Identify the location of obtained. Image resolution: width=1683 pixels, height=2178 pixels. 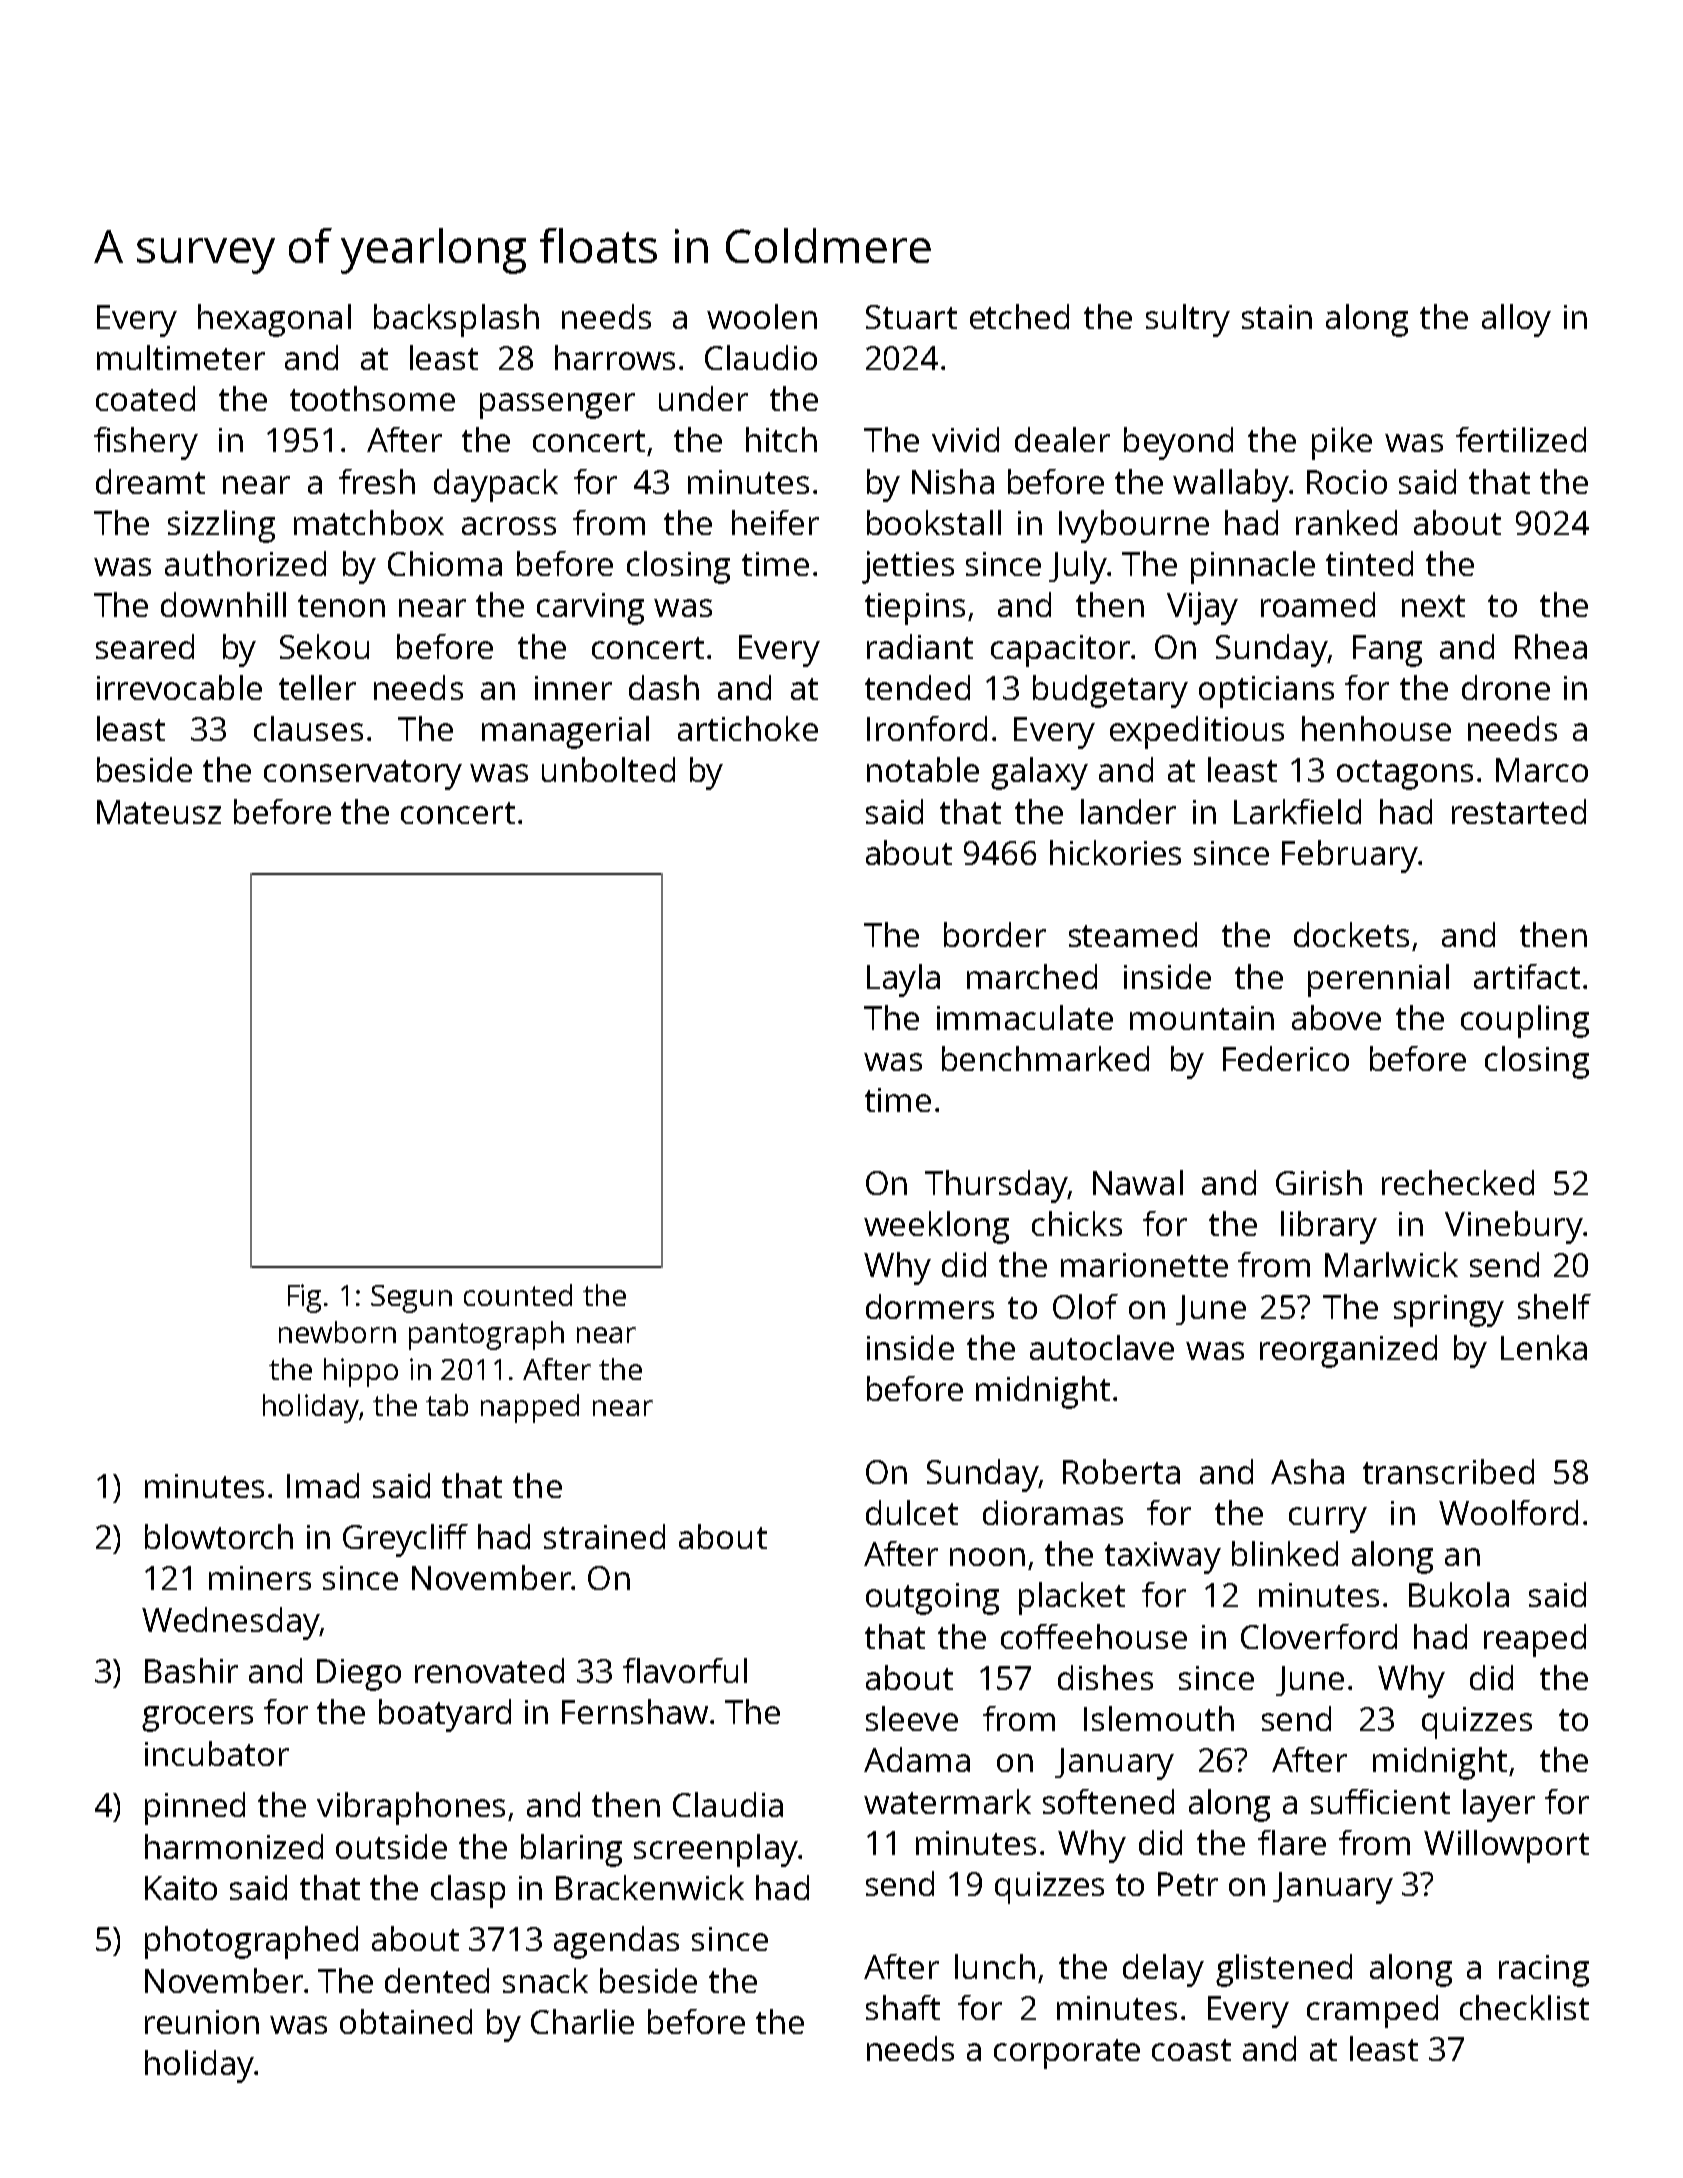
(406, 2021).
